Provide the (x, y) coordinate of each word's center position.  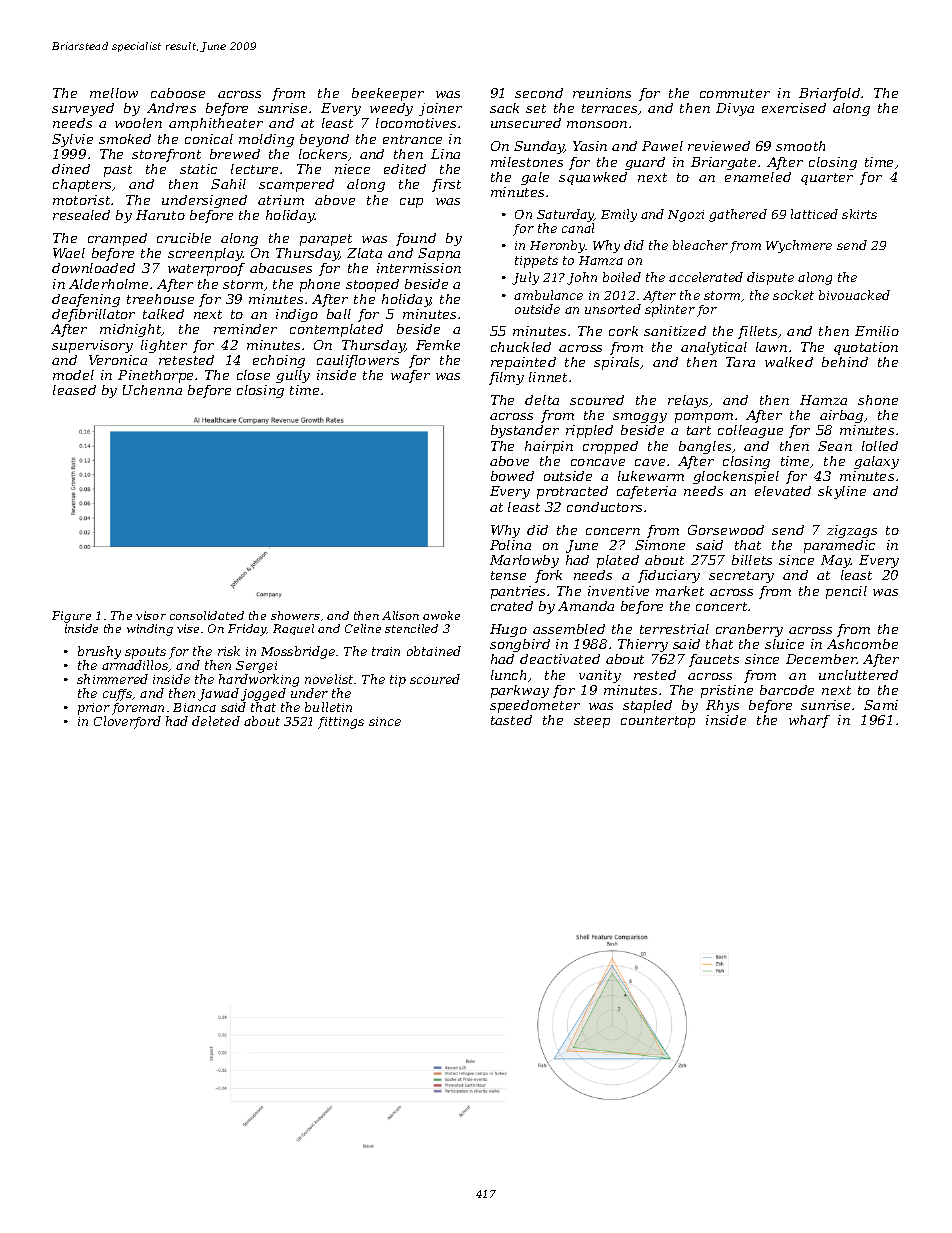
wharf (809, 721)
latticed (814, 214)
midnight (131, 330)
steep (592, 722)
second (539, 93)
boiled (622, 277)
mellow (114, 93)
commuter (735, 93)
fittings (341, 723)
